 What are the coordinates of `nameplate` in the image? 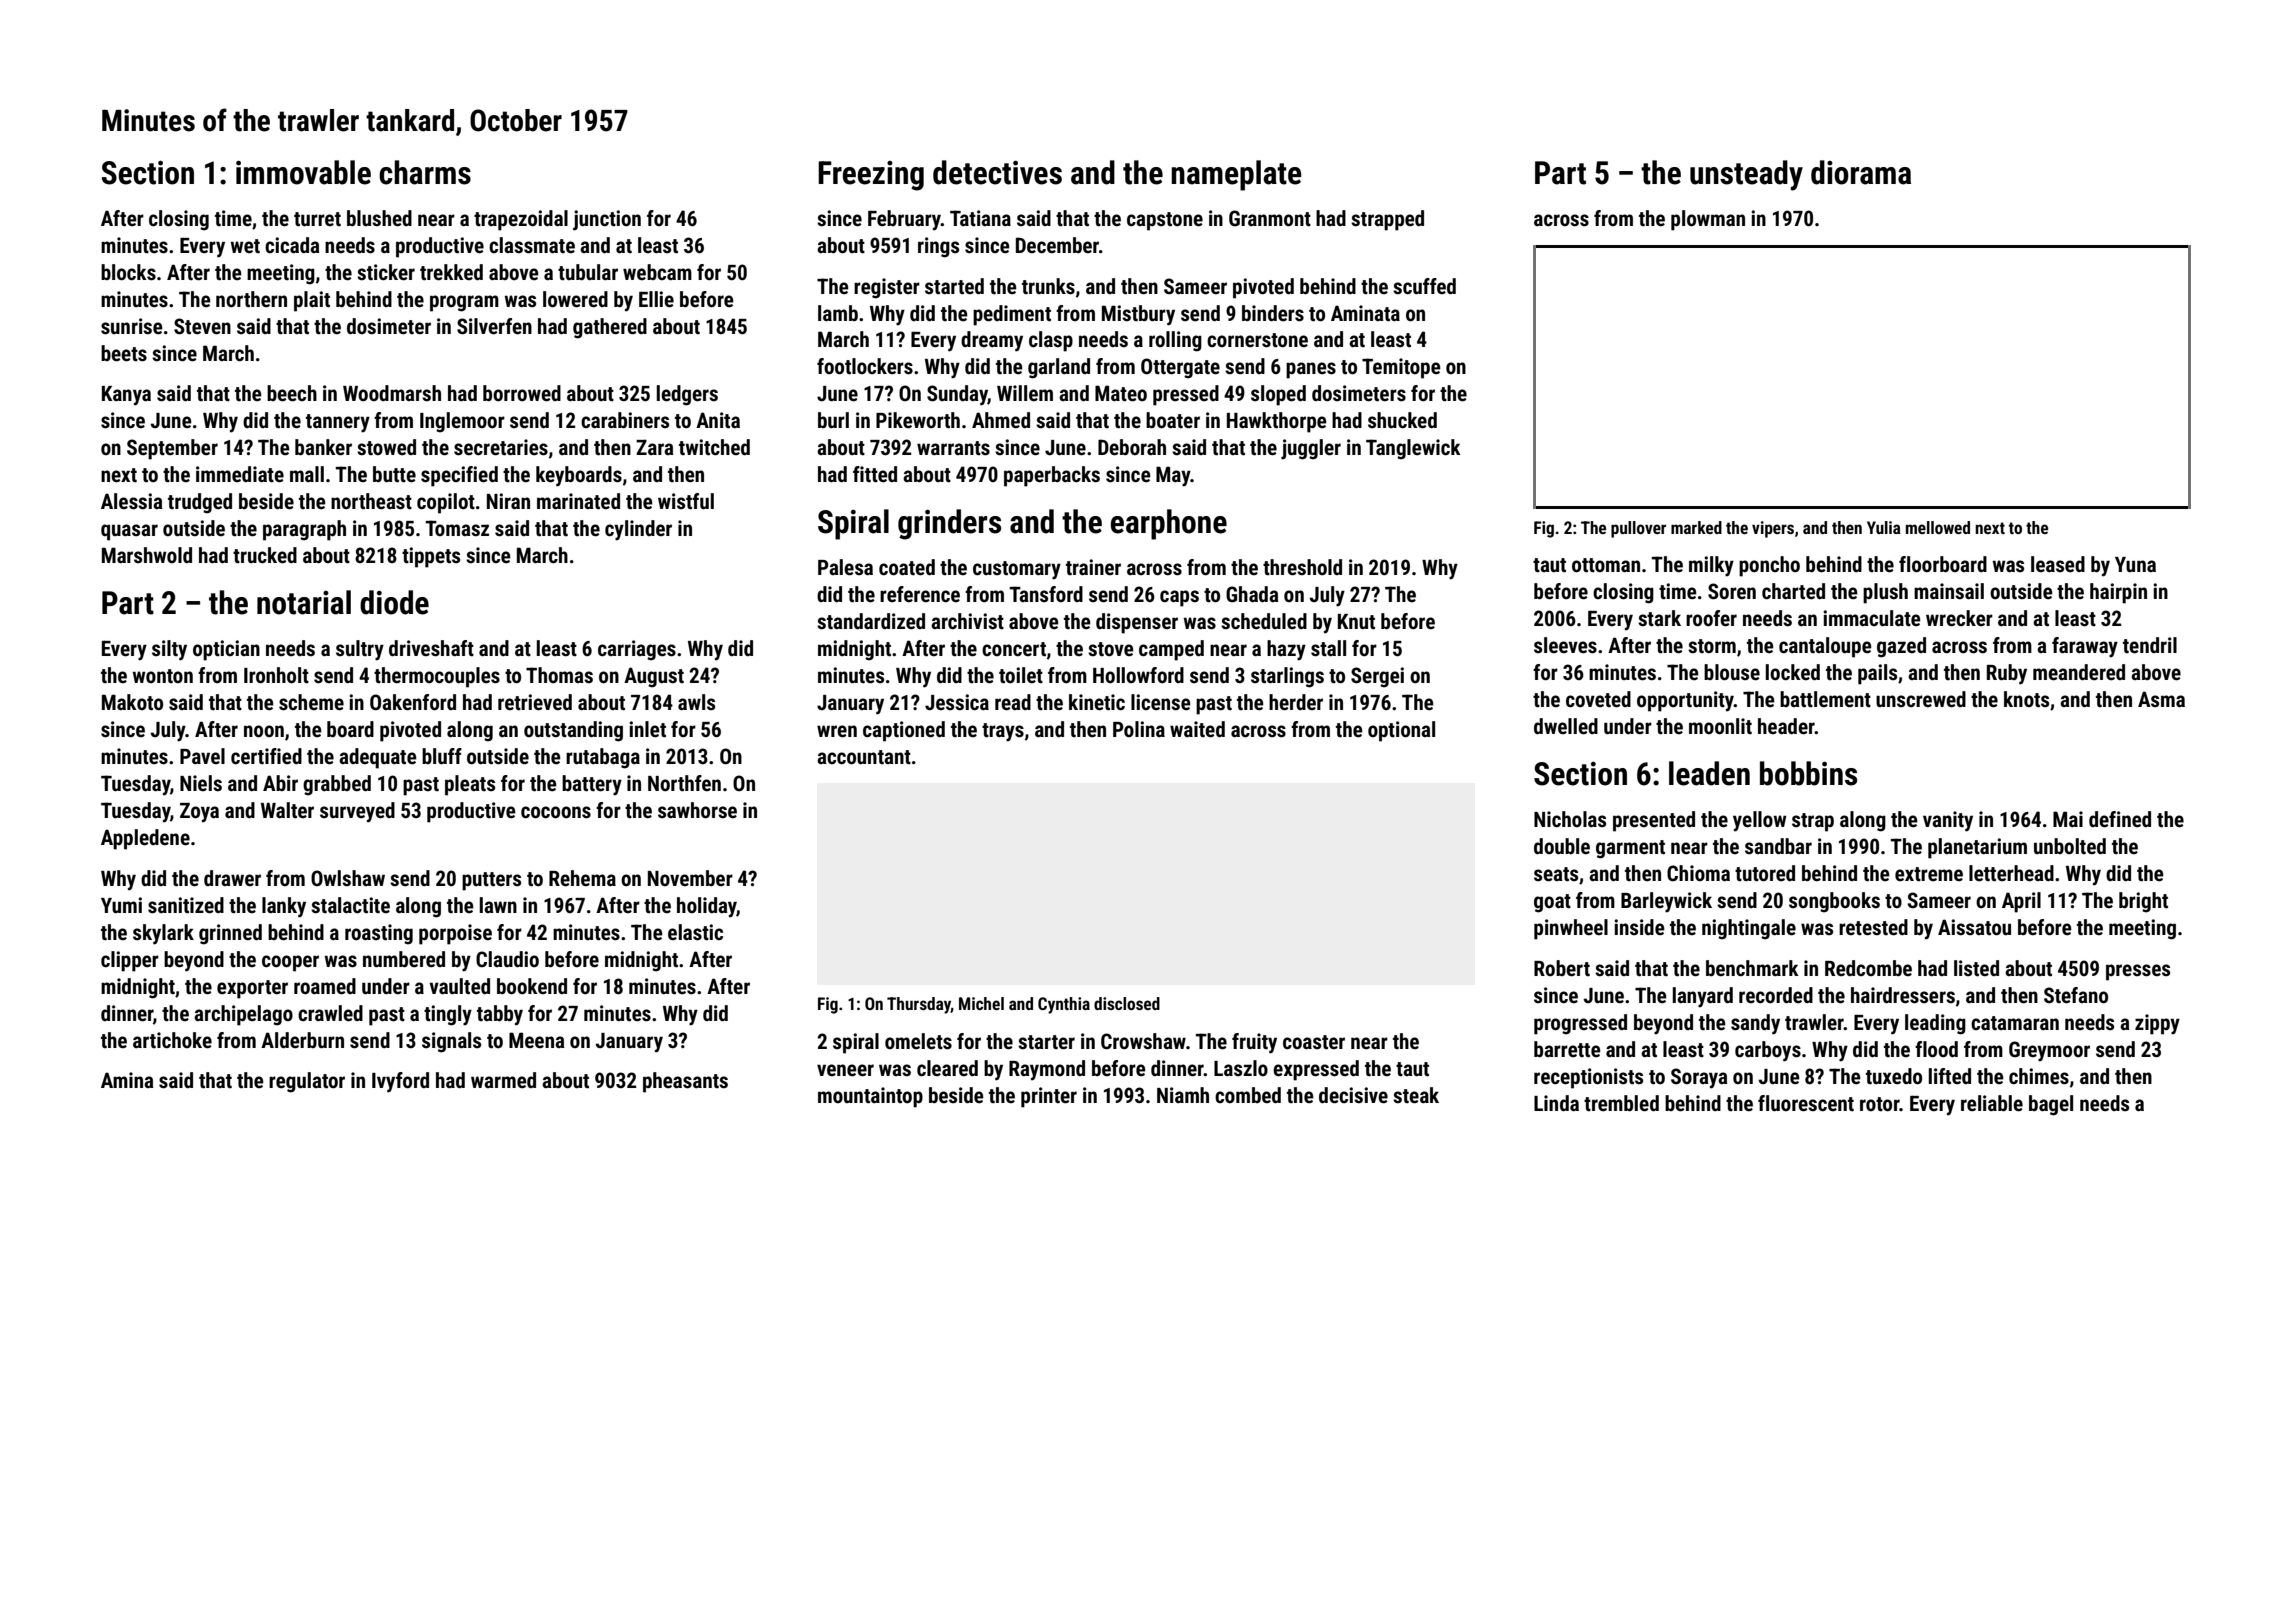 It's located at (1236, 175).
